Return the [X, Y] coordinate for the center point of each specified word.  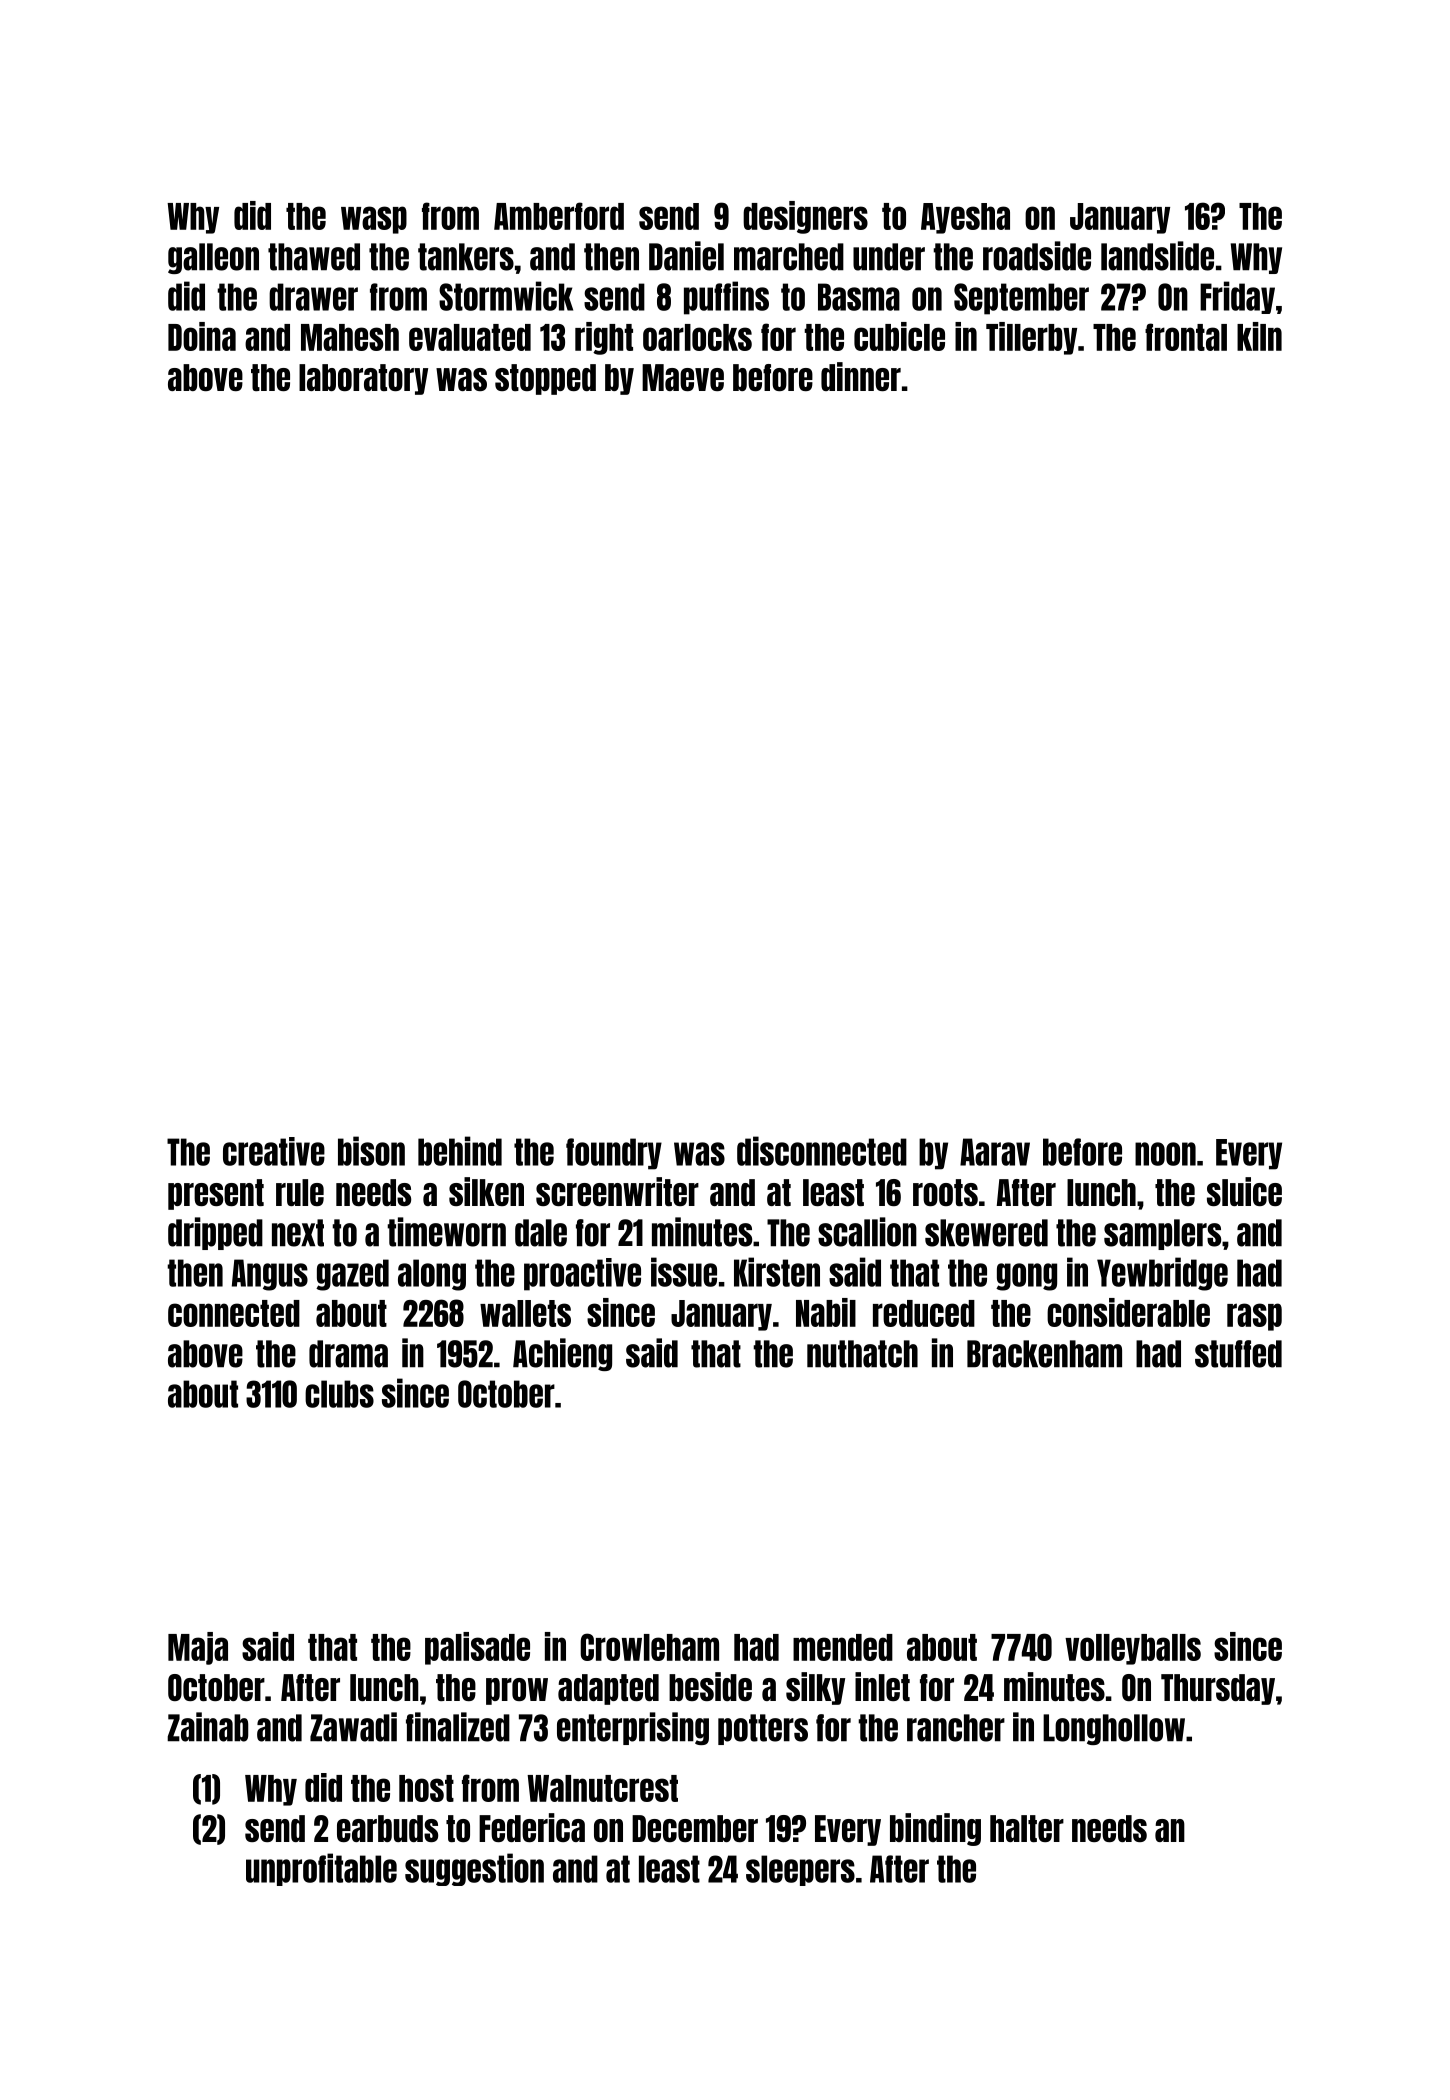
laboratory [363, 379]
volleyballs [1133, 1649]
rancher [956, 1728]
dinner [861, 376]
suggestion [474, 1869]
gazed [352, 1275]
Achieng [562, 1354]
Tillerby [1031, 338]
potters [763, 1729]
